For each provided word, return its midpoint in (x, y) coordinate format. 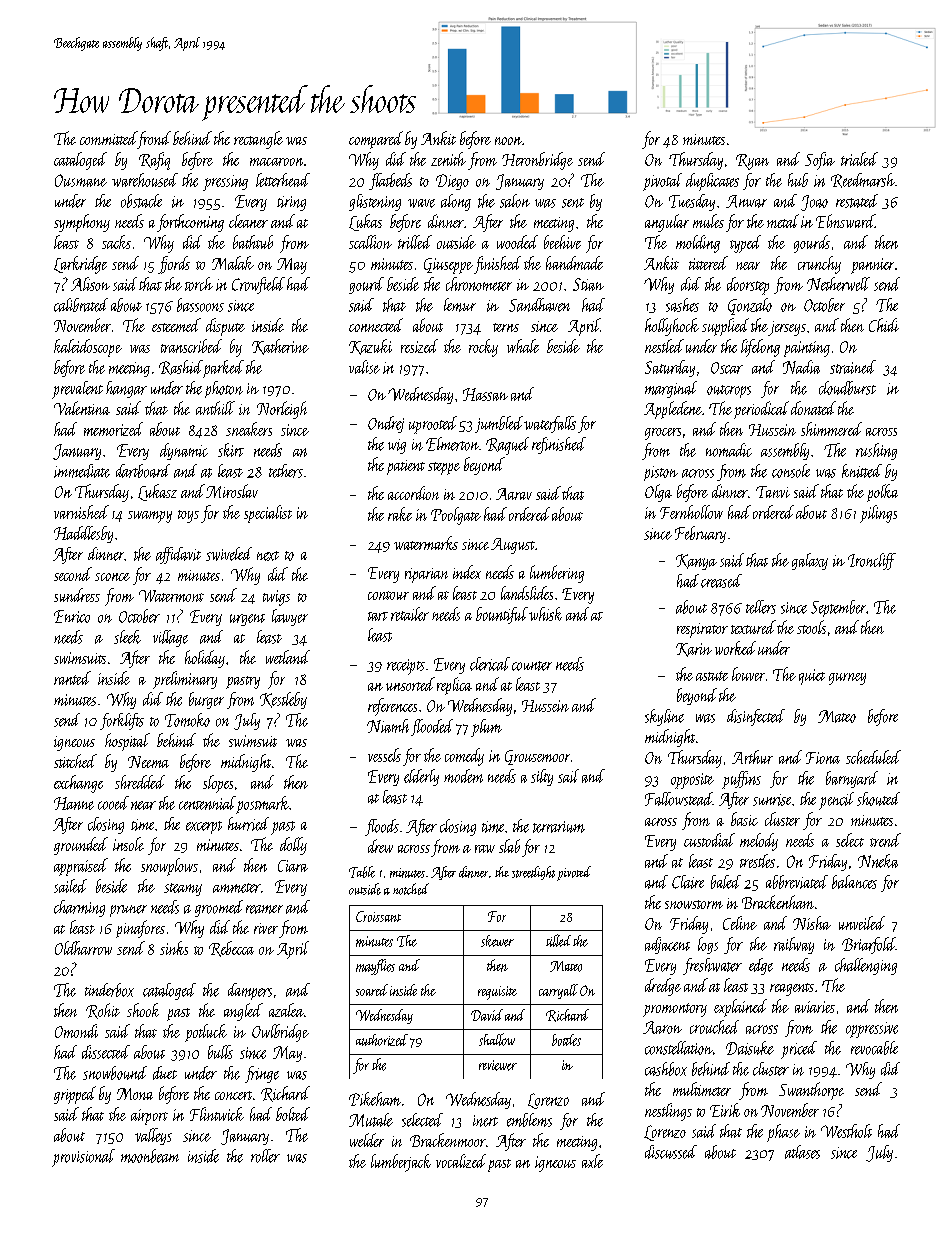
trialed (859, 159)
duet (165, 1073)
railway (794, 945)
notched (411, 889)
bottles (566, 1040)
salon (515, 201)
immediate (82, 471)
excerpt (204, 827)
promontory (675, 1010)
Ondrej (386, 424)
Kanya (696, 562)
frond (154, 140)
